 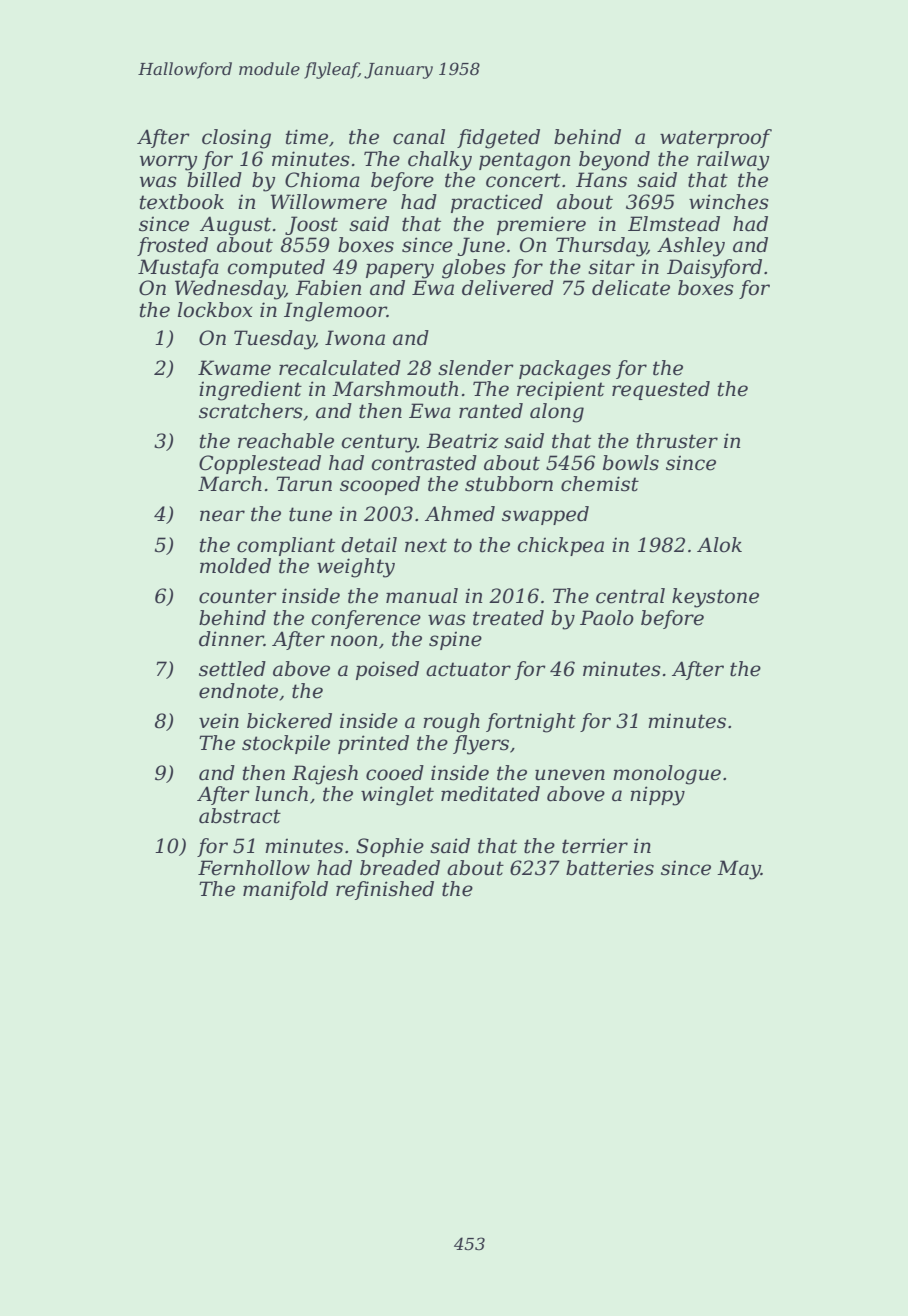 I want to click on requested, so click(x=661, y=390).
